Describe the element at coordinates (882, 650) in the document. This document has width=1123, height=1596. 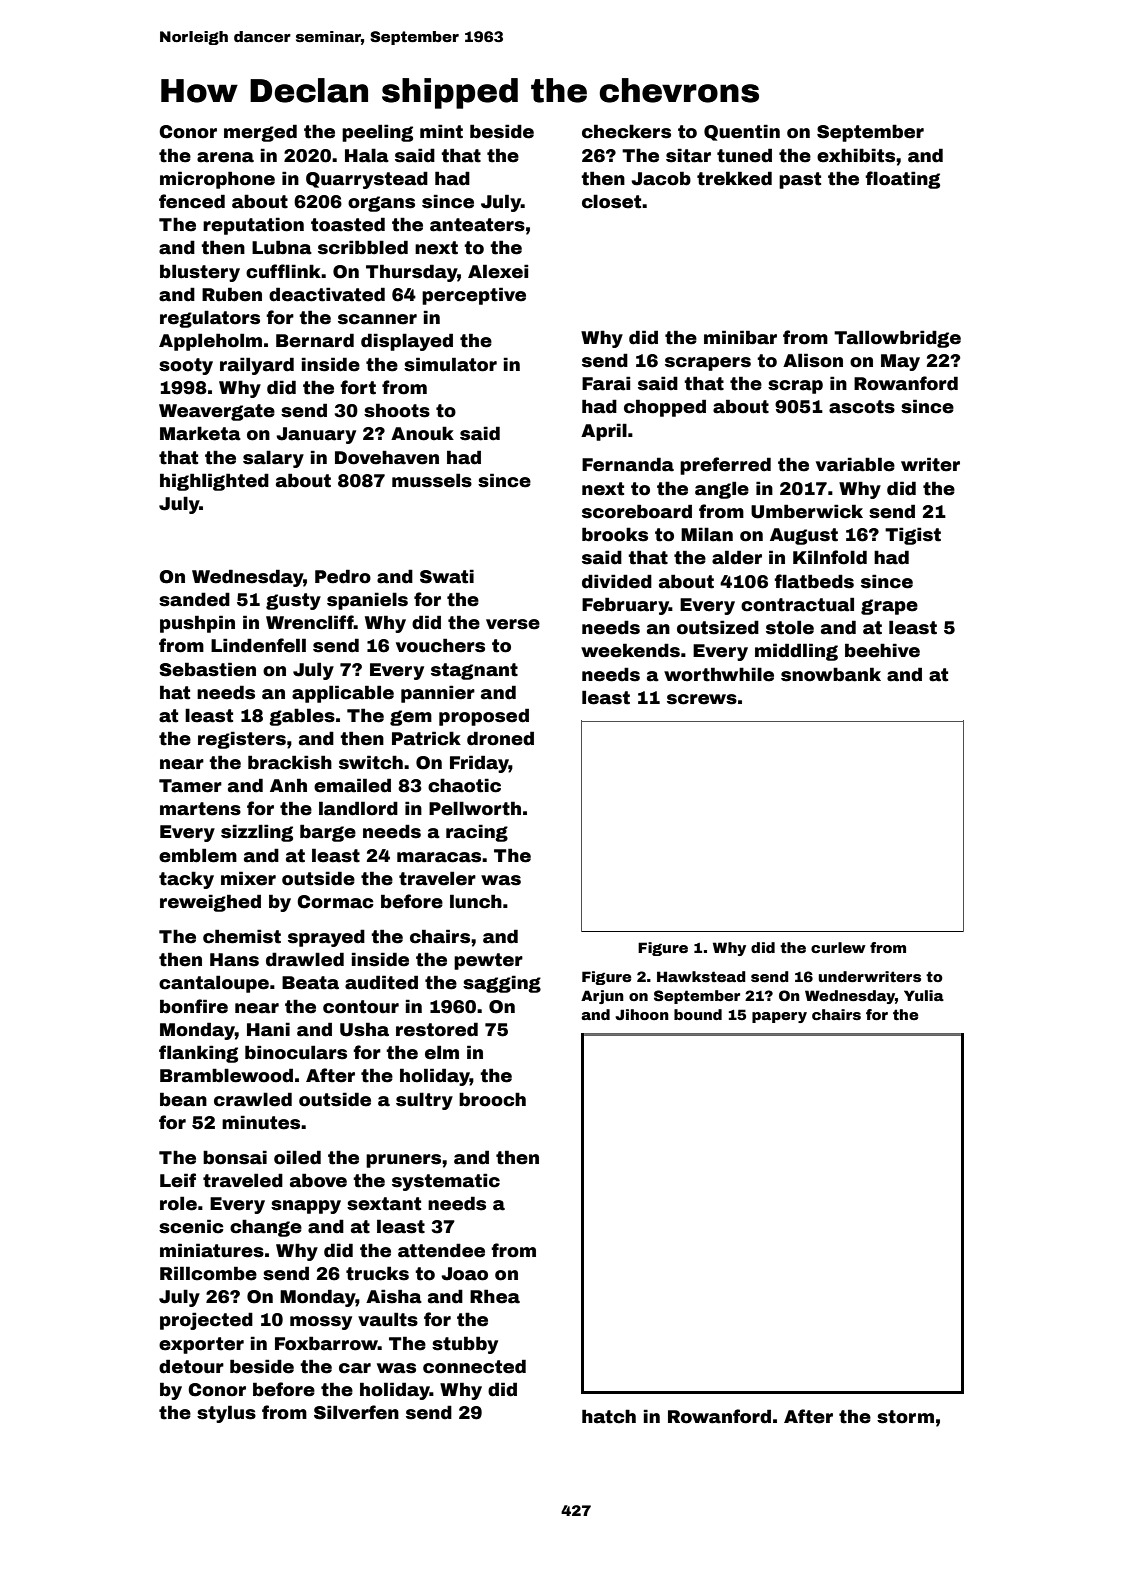
I see `beehive` at that location.
